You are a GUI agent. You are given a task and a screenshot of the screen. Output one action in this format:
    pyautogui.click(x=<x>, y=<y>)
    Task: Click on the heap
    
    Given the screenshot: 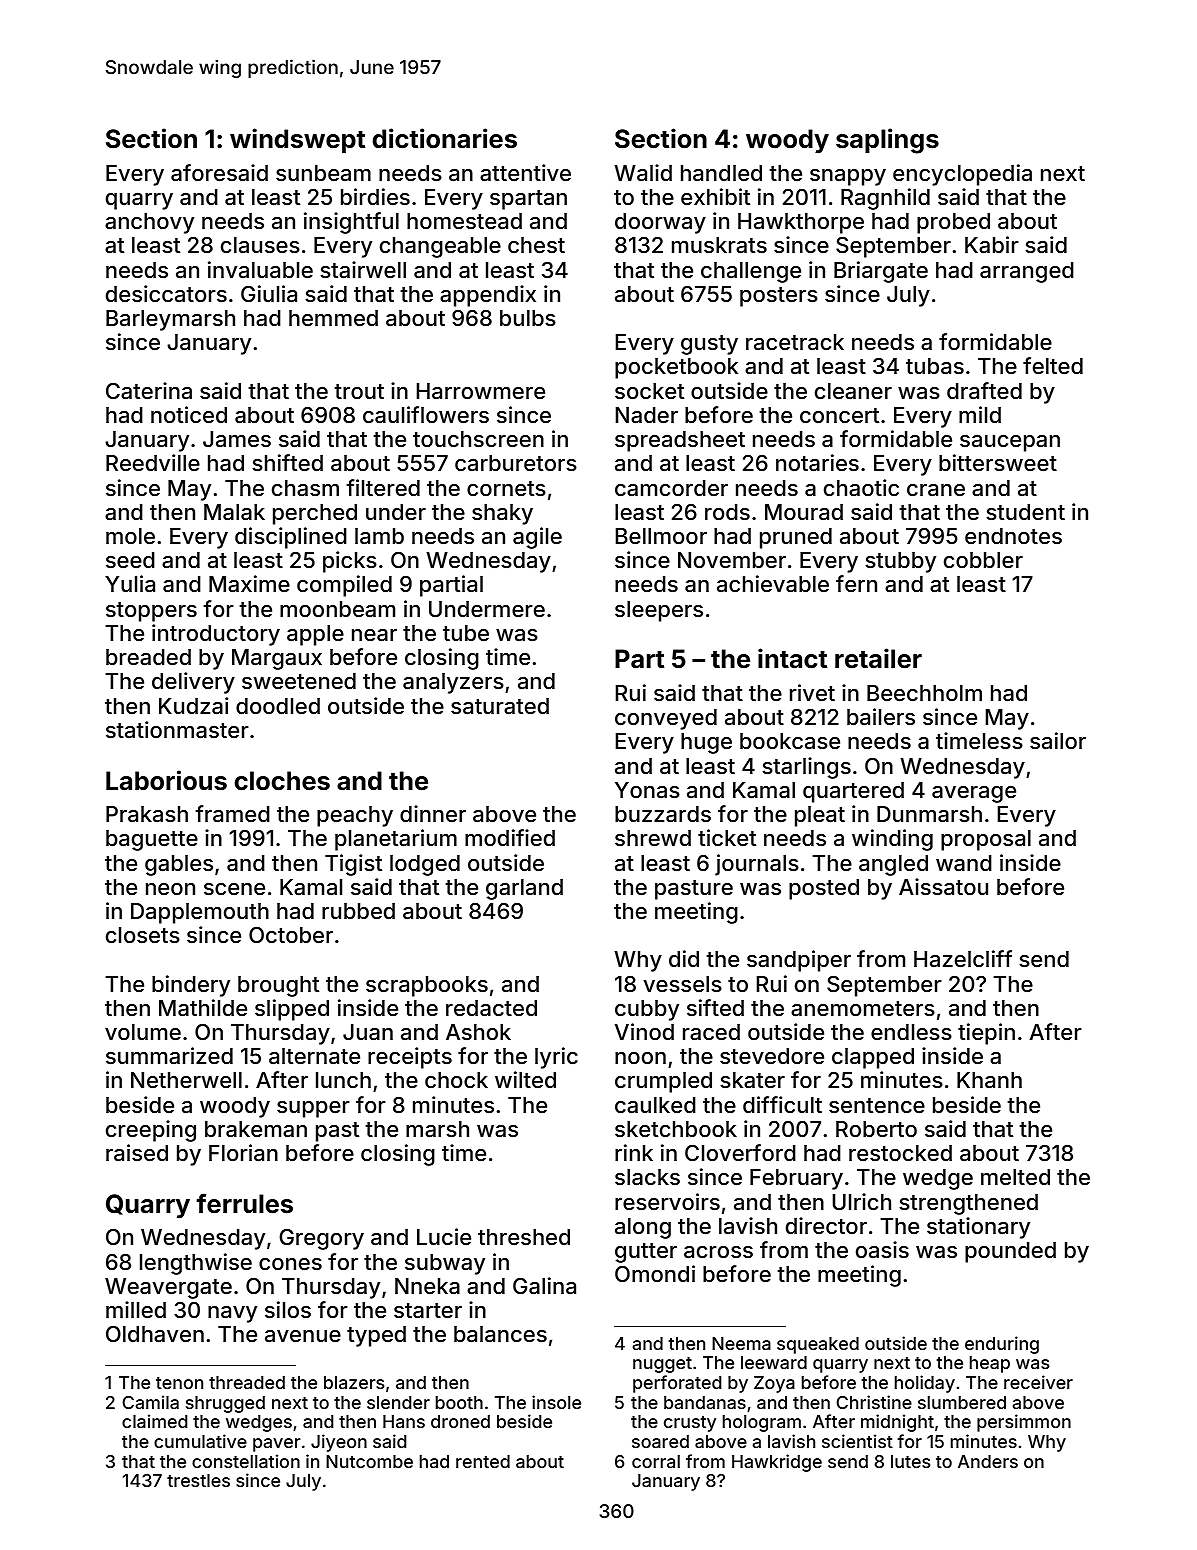 What is the action you would take?
    pyautogui.click(x=990, y=1364)
